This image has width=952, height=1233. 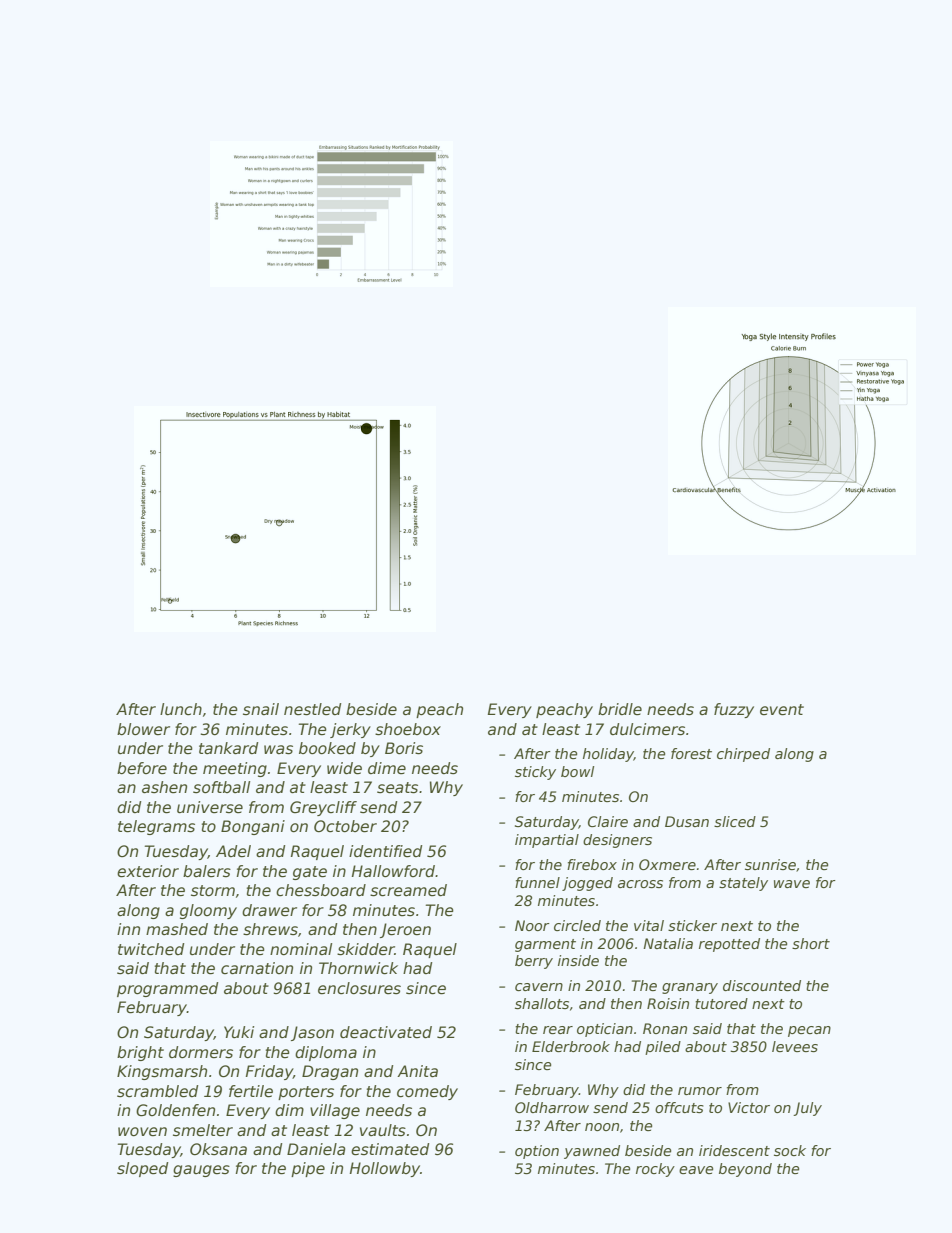 What do you see at coordinates (690, 988) in the image?
I see `granary` at bounding box center [690, 988].
